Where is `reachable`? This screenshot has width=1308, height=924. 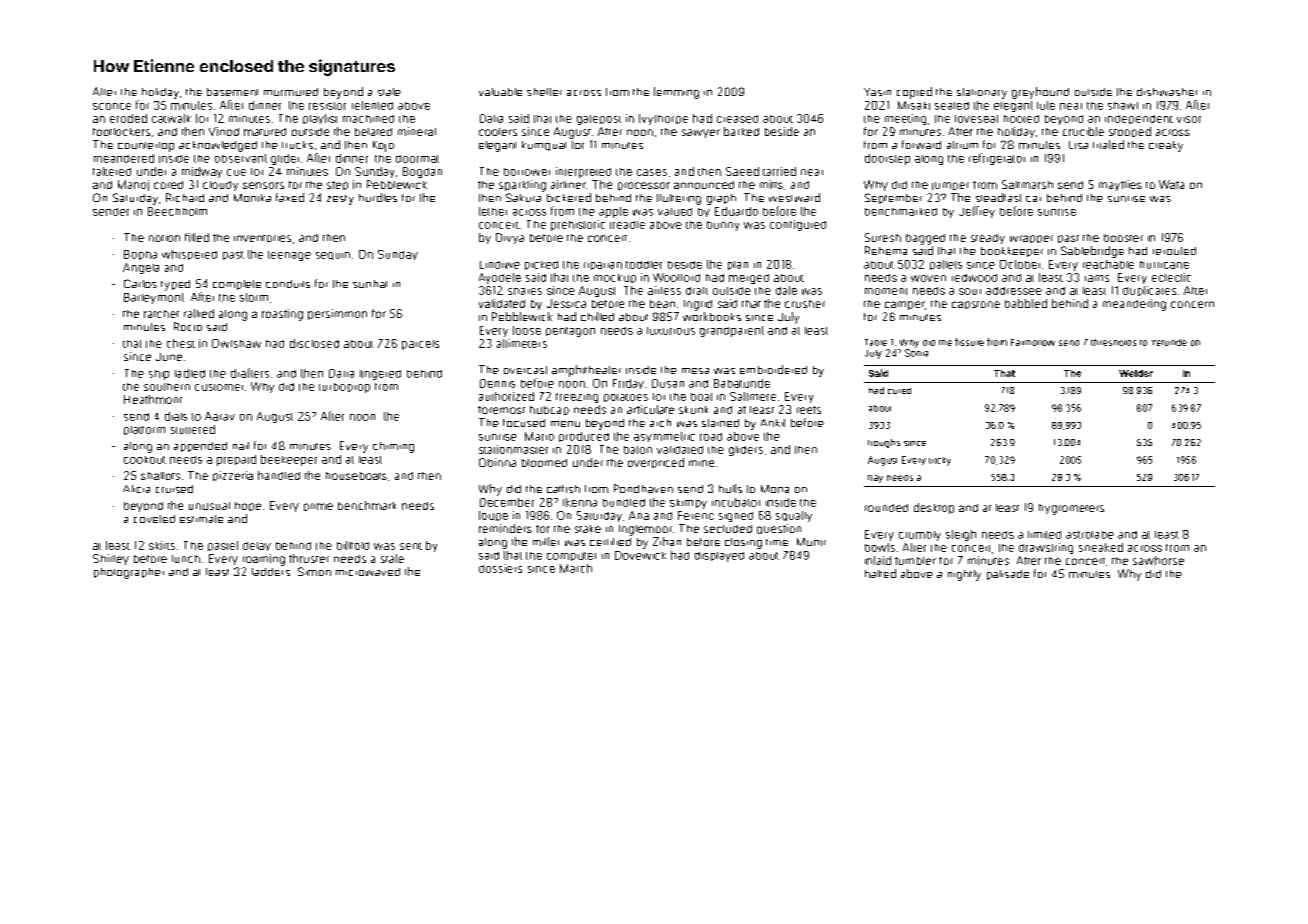 reachable is located at coordinates (1108, 264).
